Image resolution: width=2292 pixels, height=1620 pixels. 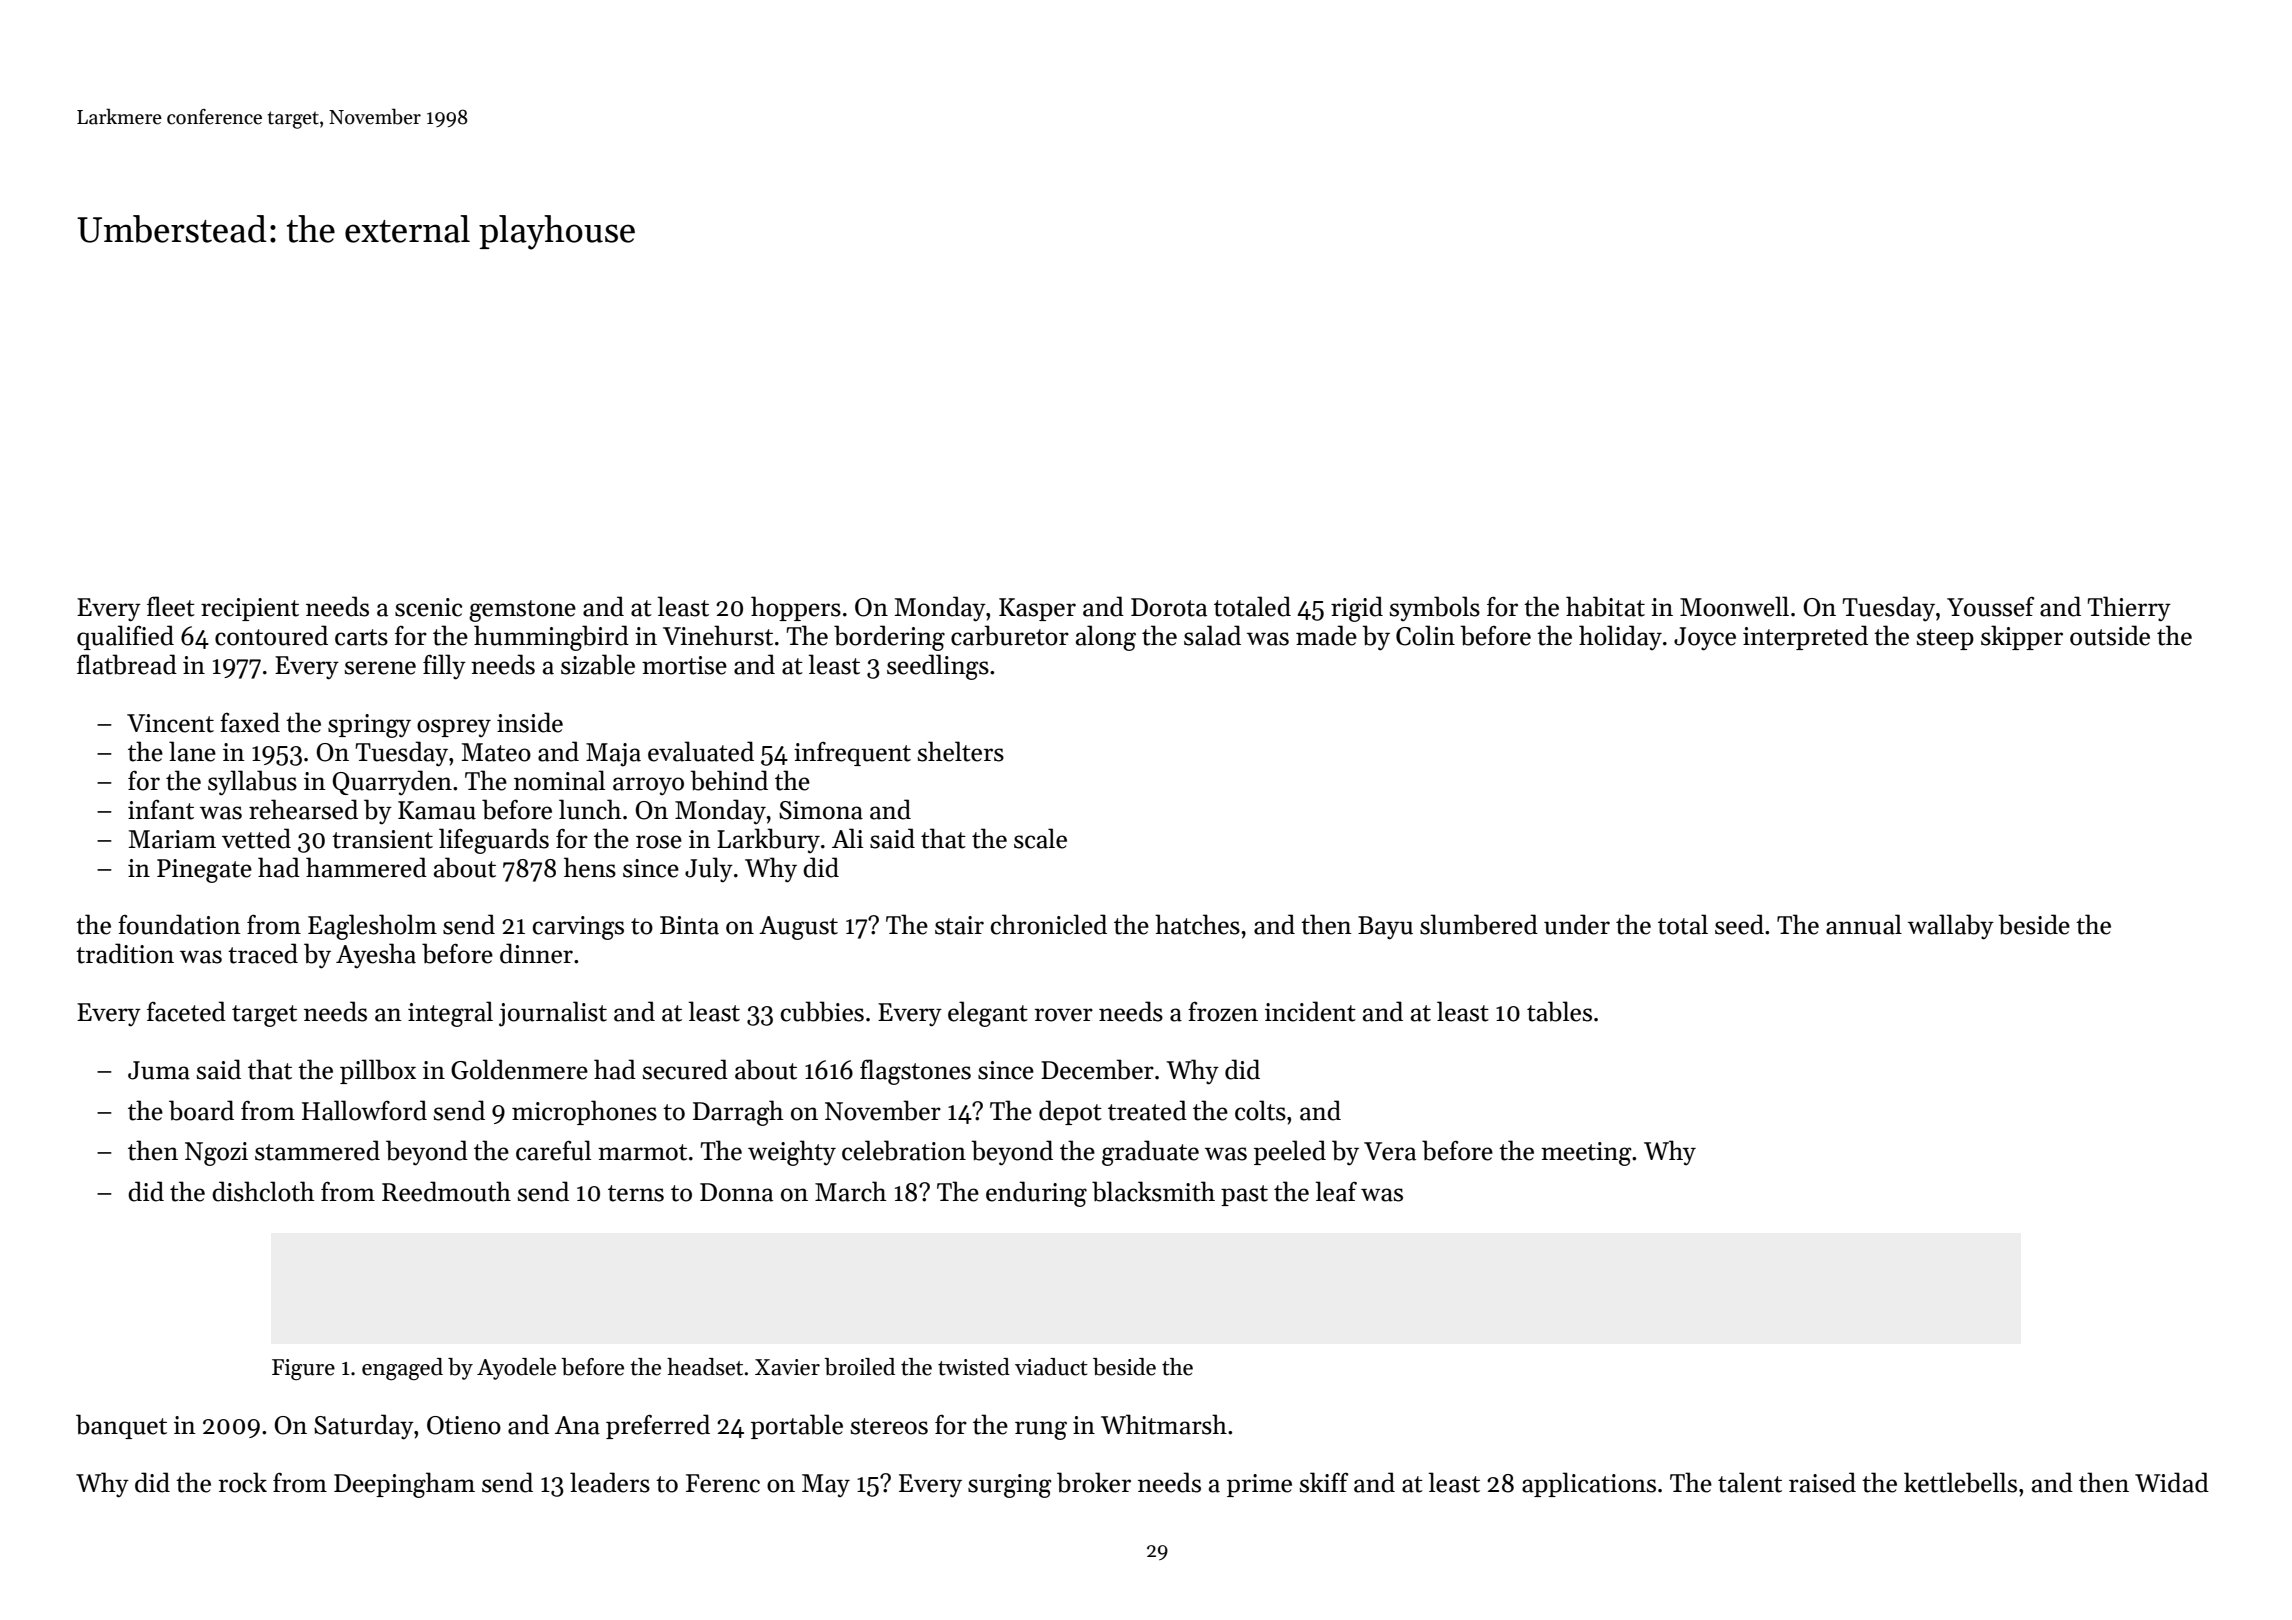 I want to click on Colin, so click(x=1425, y=635).
